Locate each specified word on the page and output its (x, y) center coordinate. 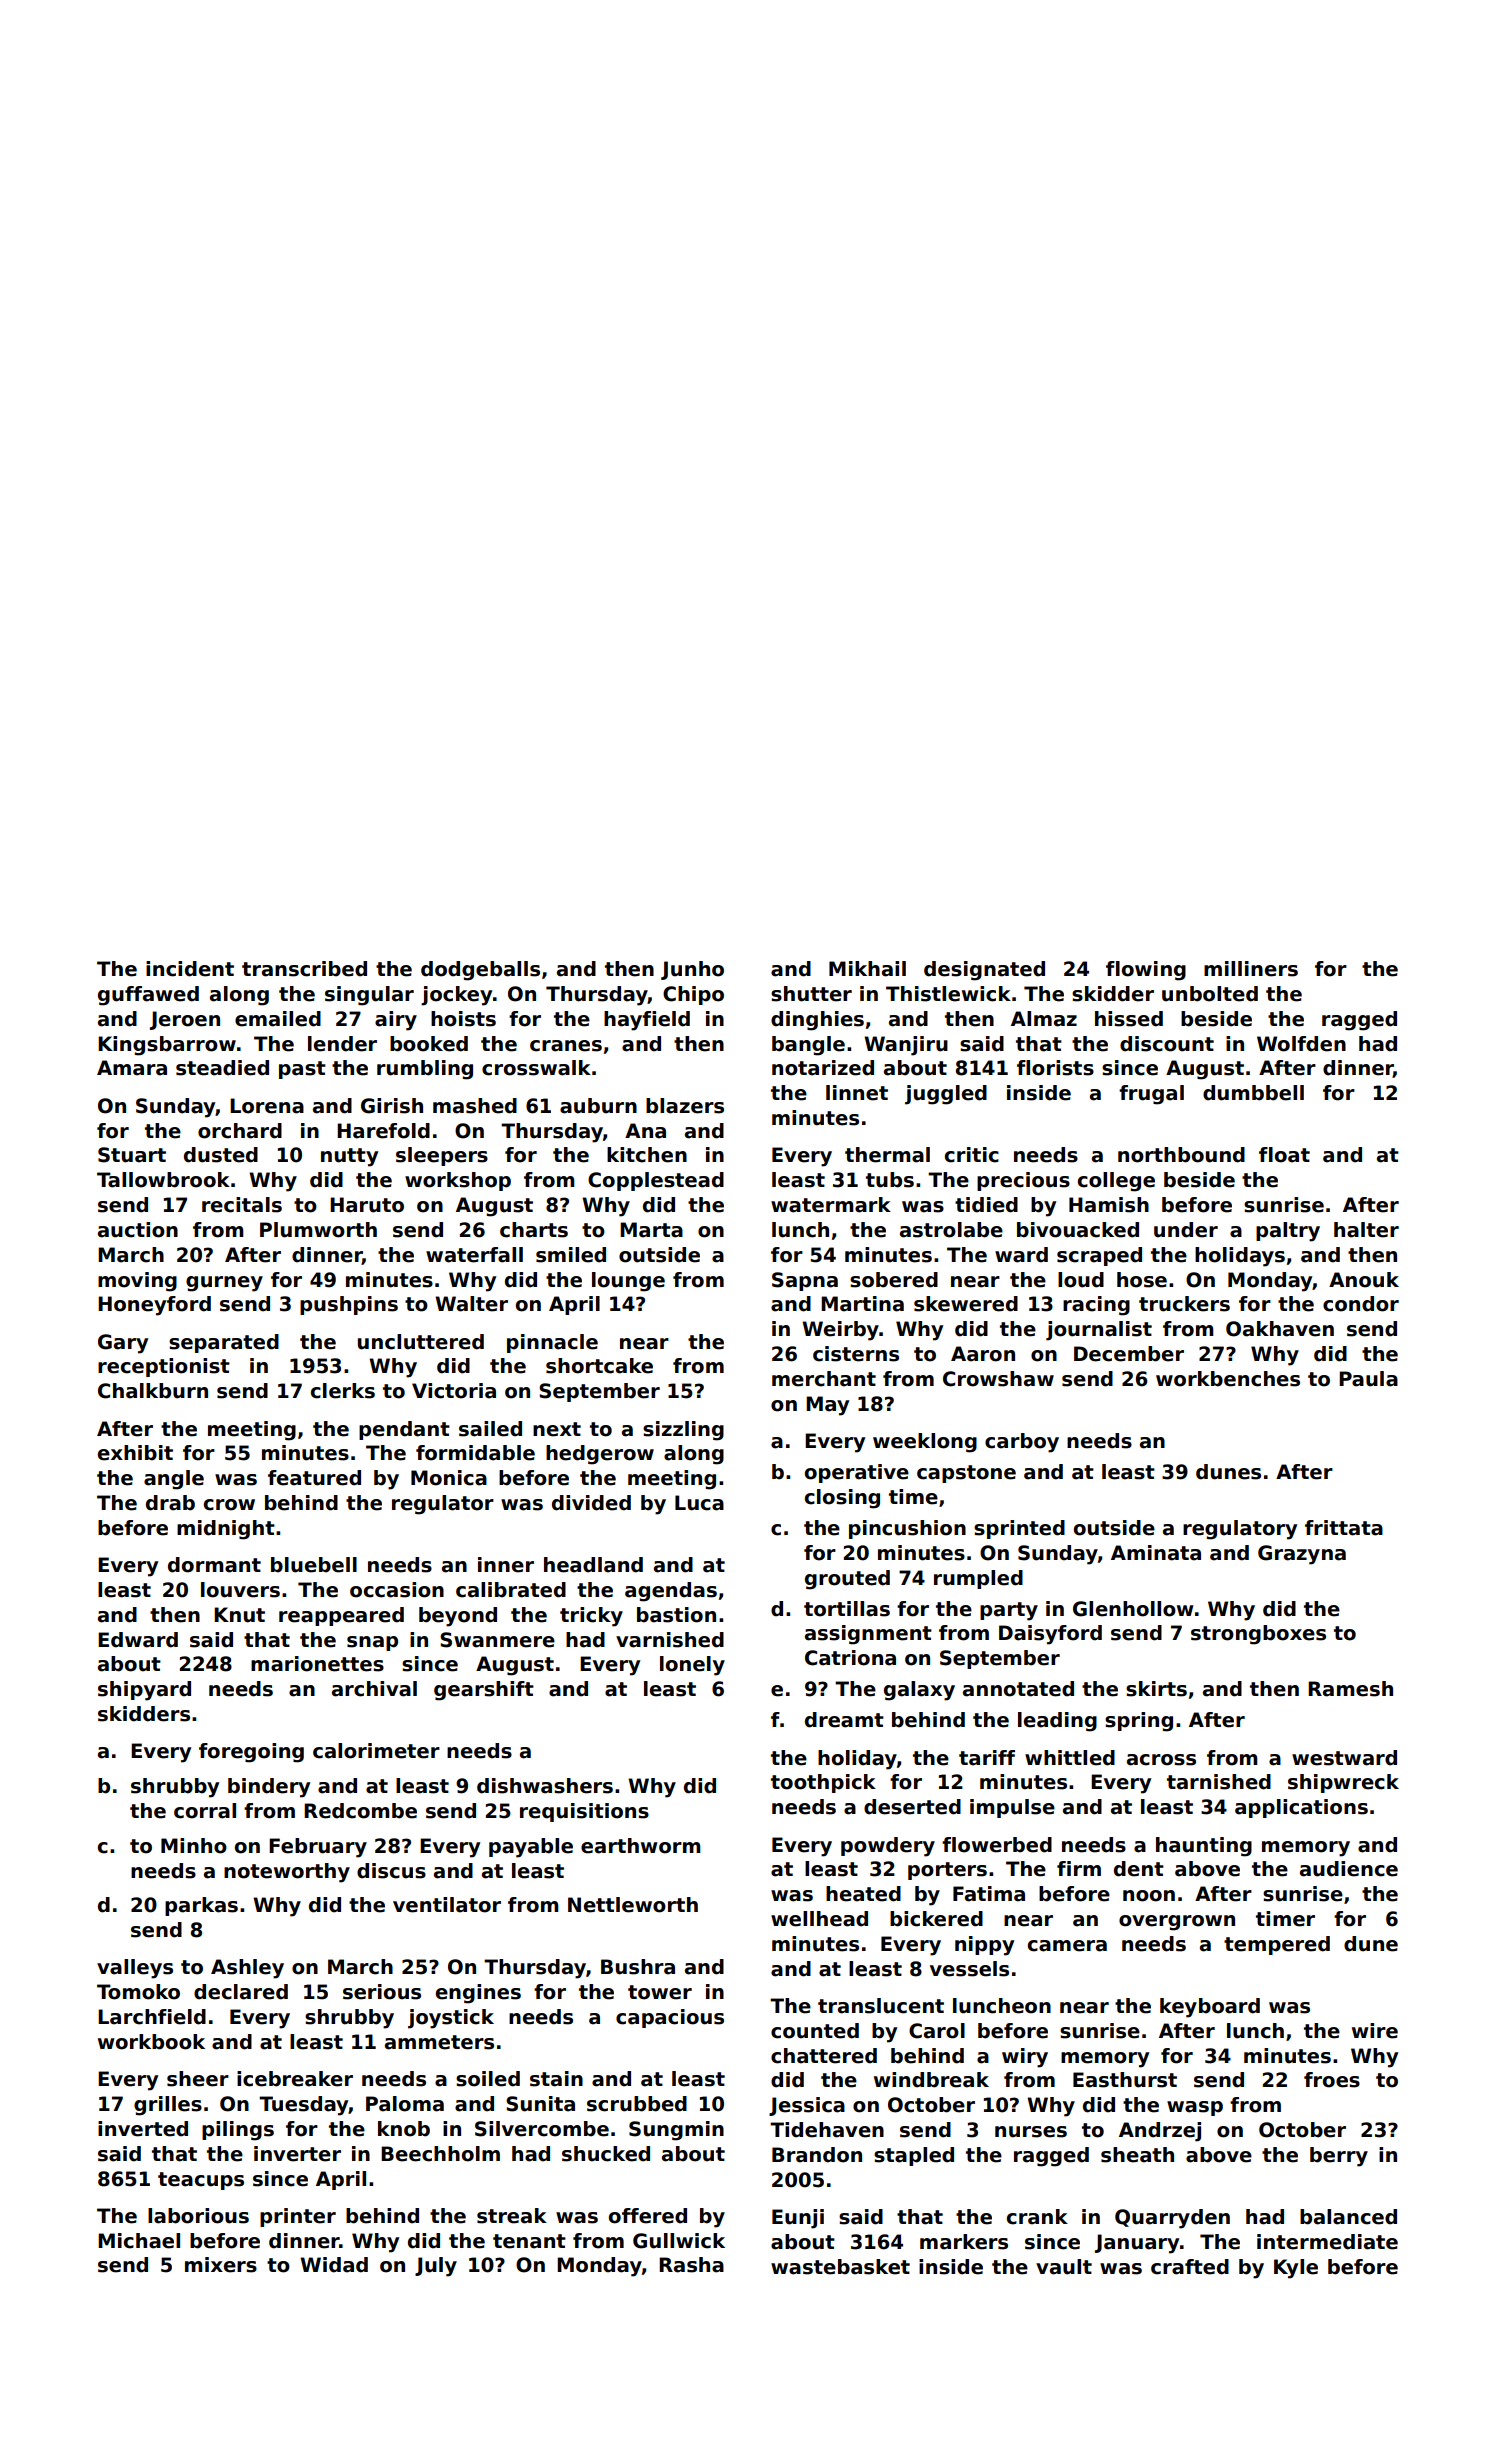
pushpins (349, 1305)
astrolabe (951, 1230)
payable (531, 1848)
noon (1149, 1896)
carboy (1022, 1443)
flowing (1146, 971)
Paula (1368, 1379)
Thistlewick (948, 994)
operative (857, 1473)
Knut (239, 1615)
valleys (135, 1969)
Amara (132, 1068)
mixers (221, 2265)
